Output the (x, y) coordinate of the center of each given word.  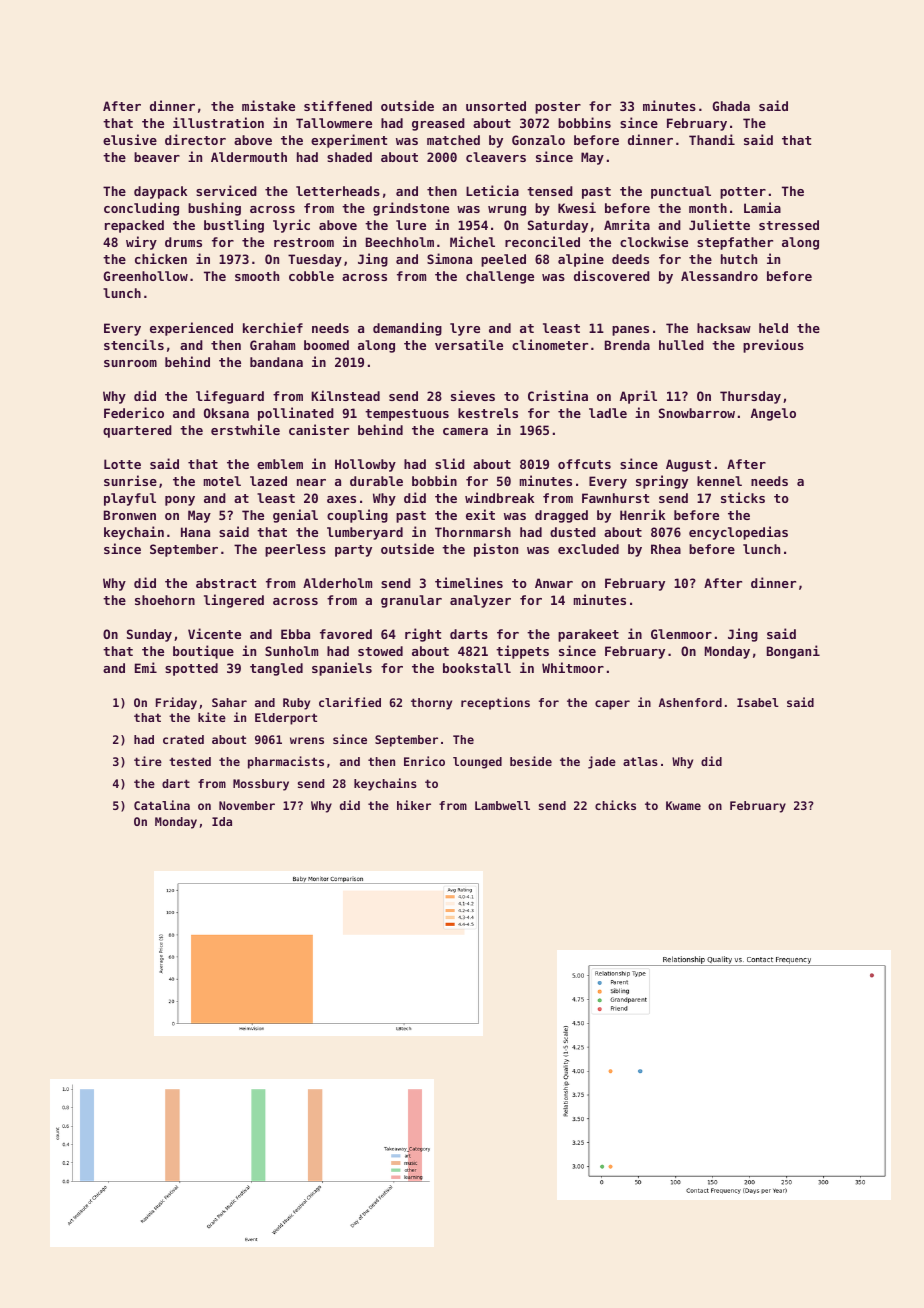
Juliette (719, 224)
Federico (134, 412)
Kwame (683, 805)
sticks (743, 497)
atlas (640, 761)
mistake (268, 105)
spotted (191, 669)
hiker (414, 805)
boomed (326, 345)
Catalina (162, 805)
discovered (612, 275)
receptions (495, 703)
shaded (349, 157)
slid (450, 463)
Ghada (731, 106)
